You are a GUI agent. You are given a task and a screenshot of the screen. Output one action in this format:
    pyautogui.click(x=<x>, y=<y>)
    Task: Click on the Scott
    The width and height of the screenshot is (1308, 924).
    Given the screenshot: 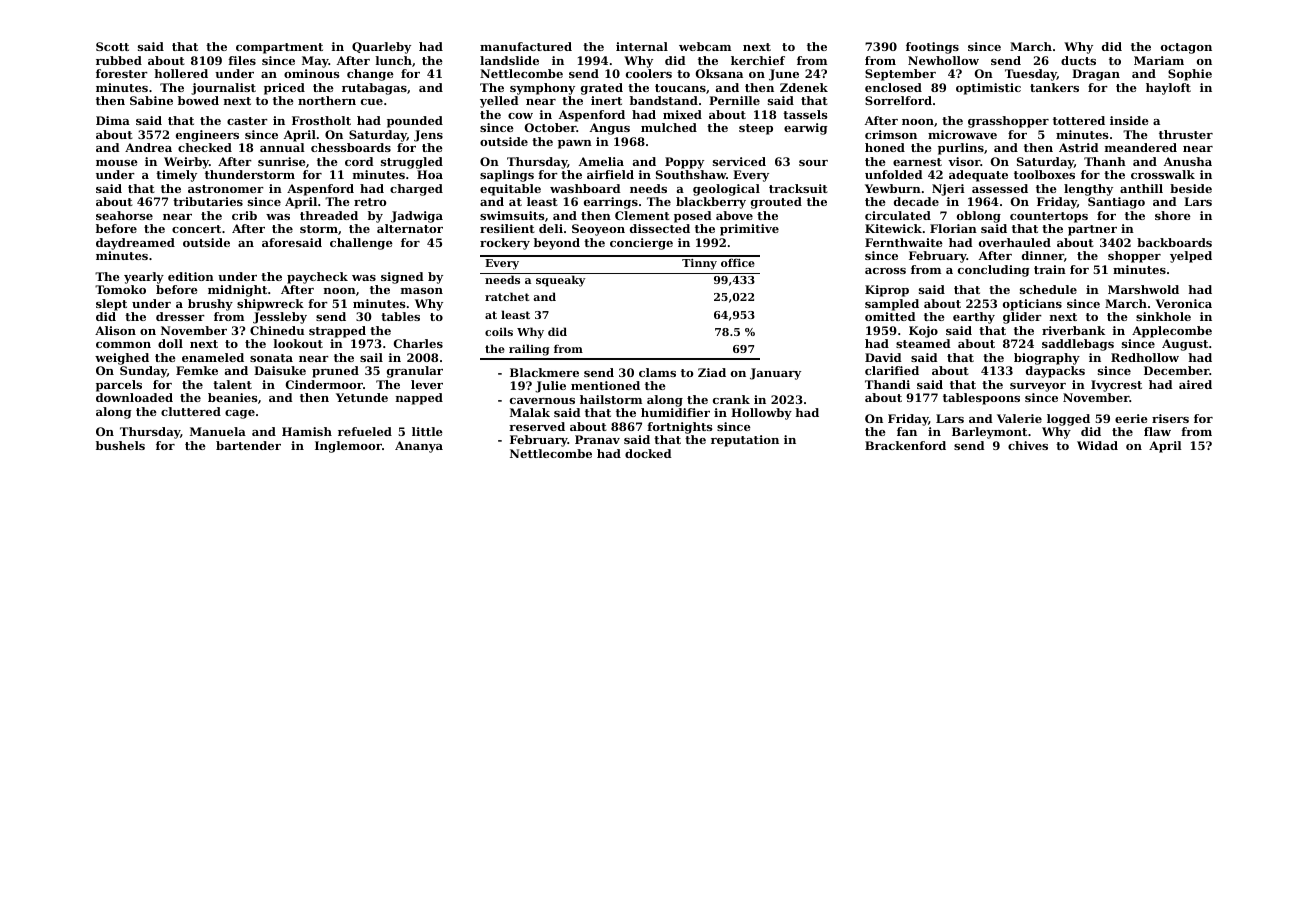 What is the action you would take?
    pyautogui.click(x=112, y=46)
